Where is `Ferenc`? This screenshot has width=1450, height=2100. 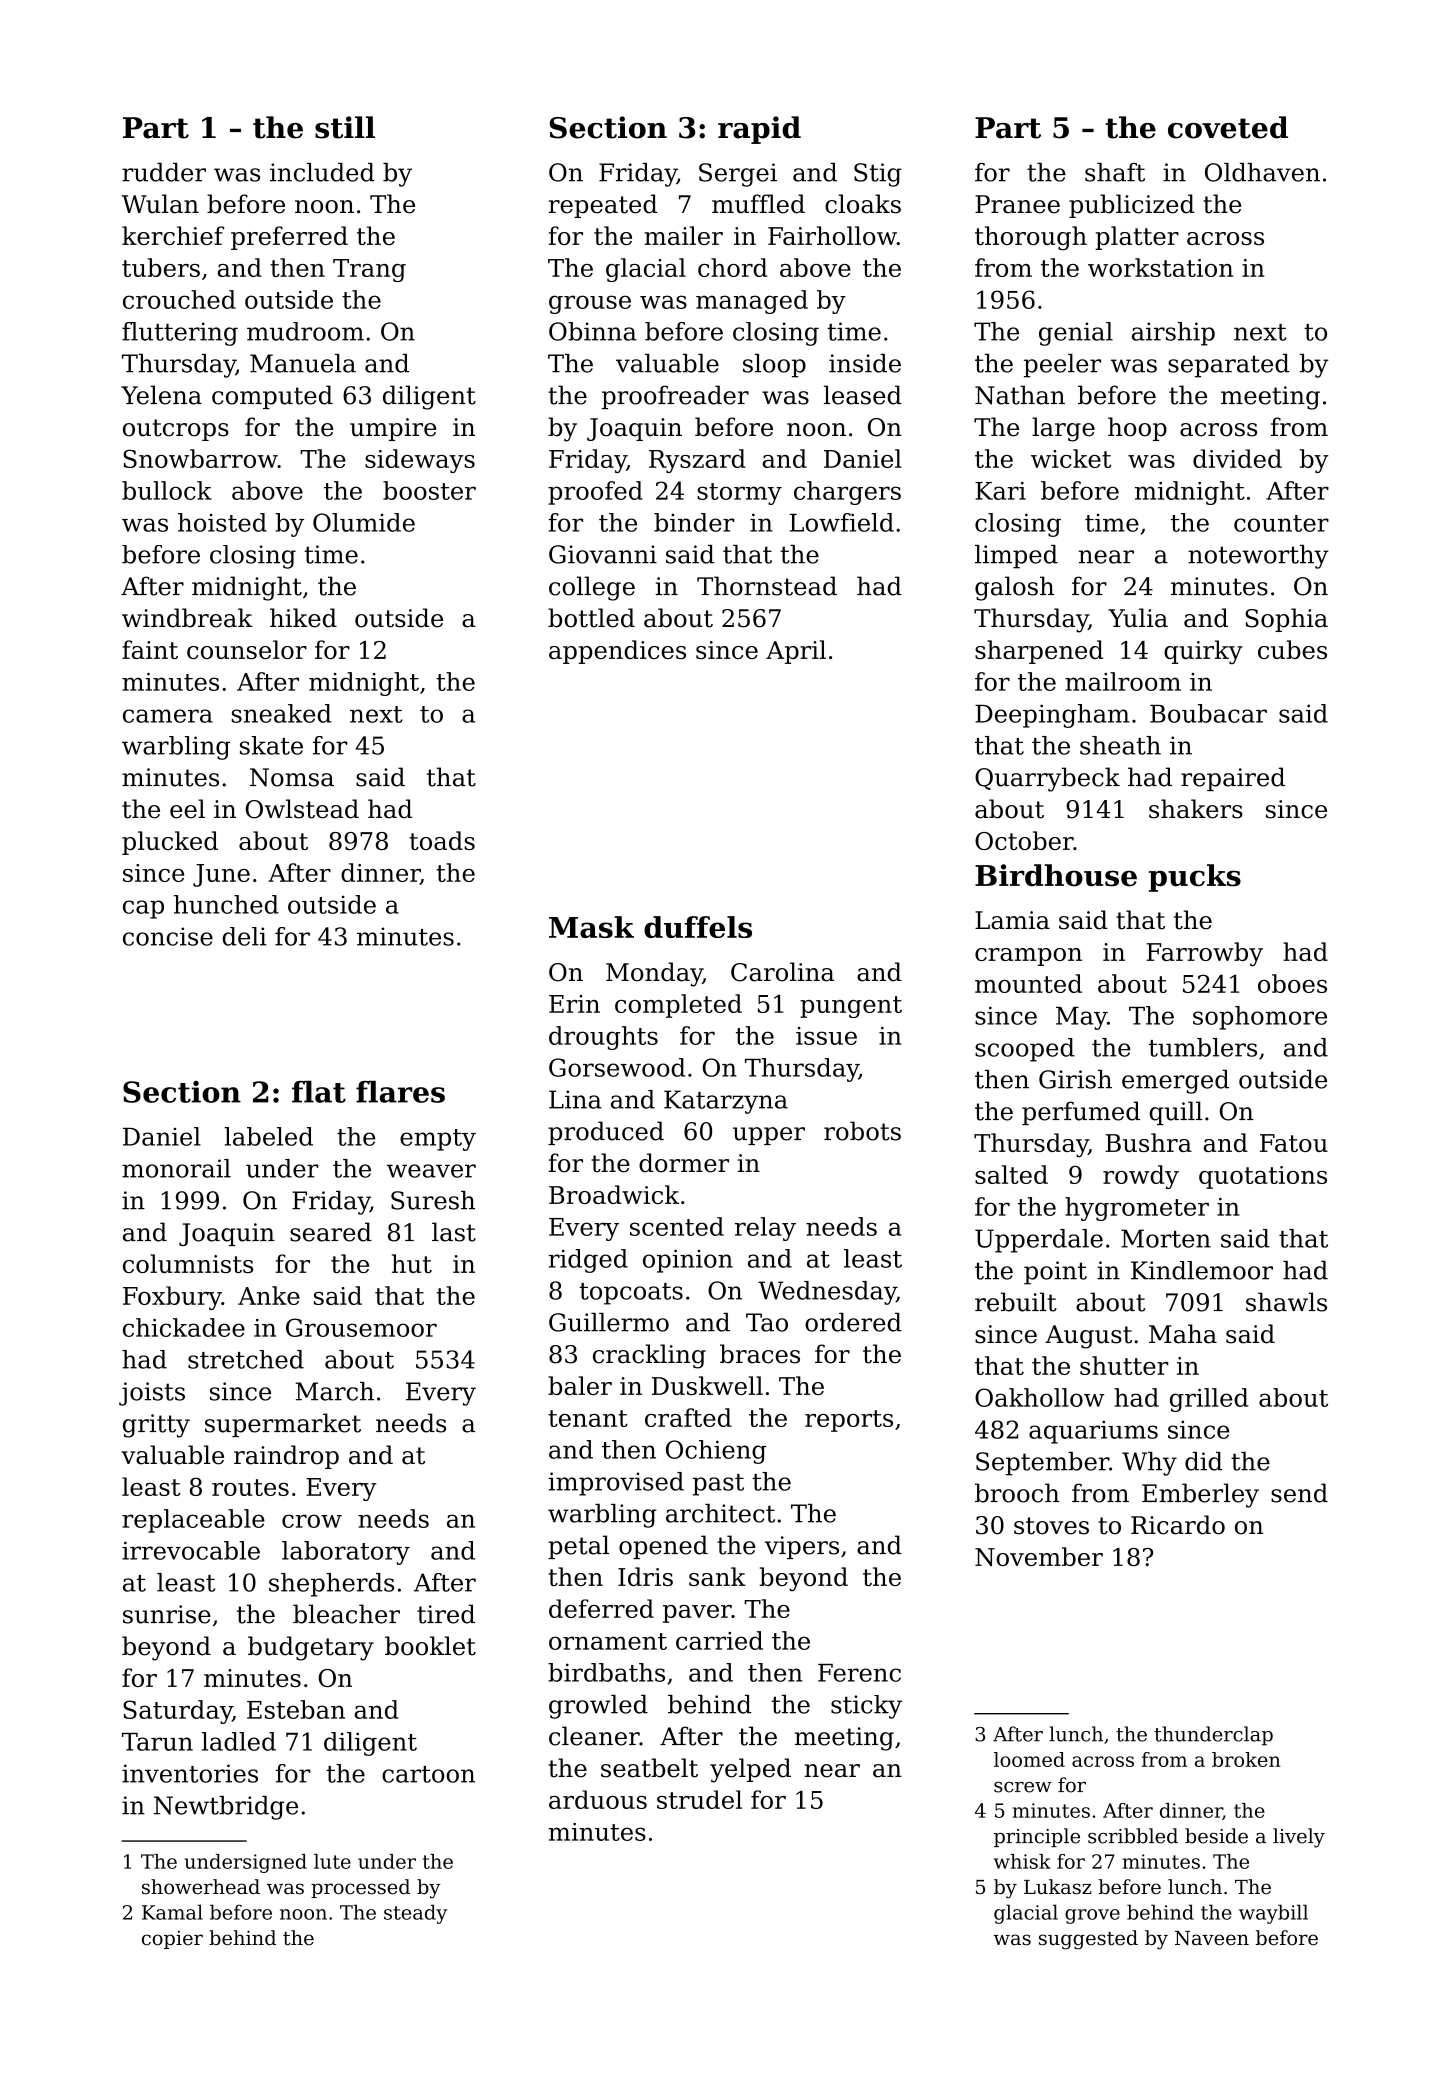
Ferenc is located at coordinates (859, 1673).
